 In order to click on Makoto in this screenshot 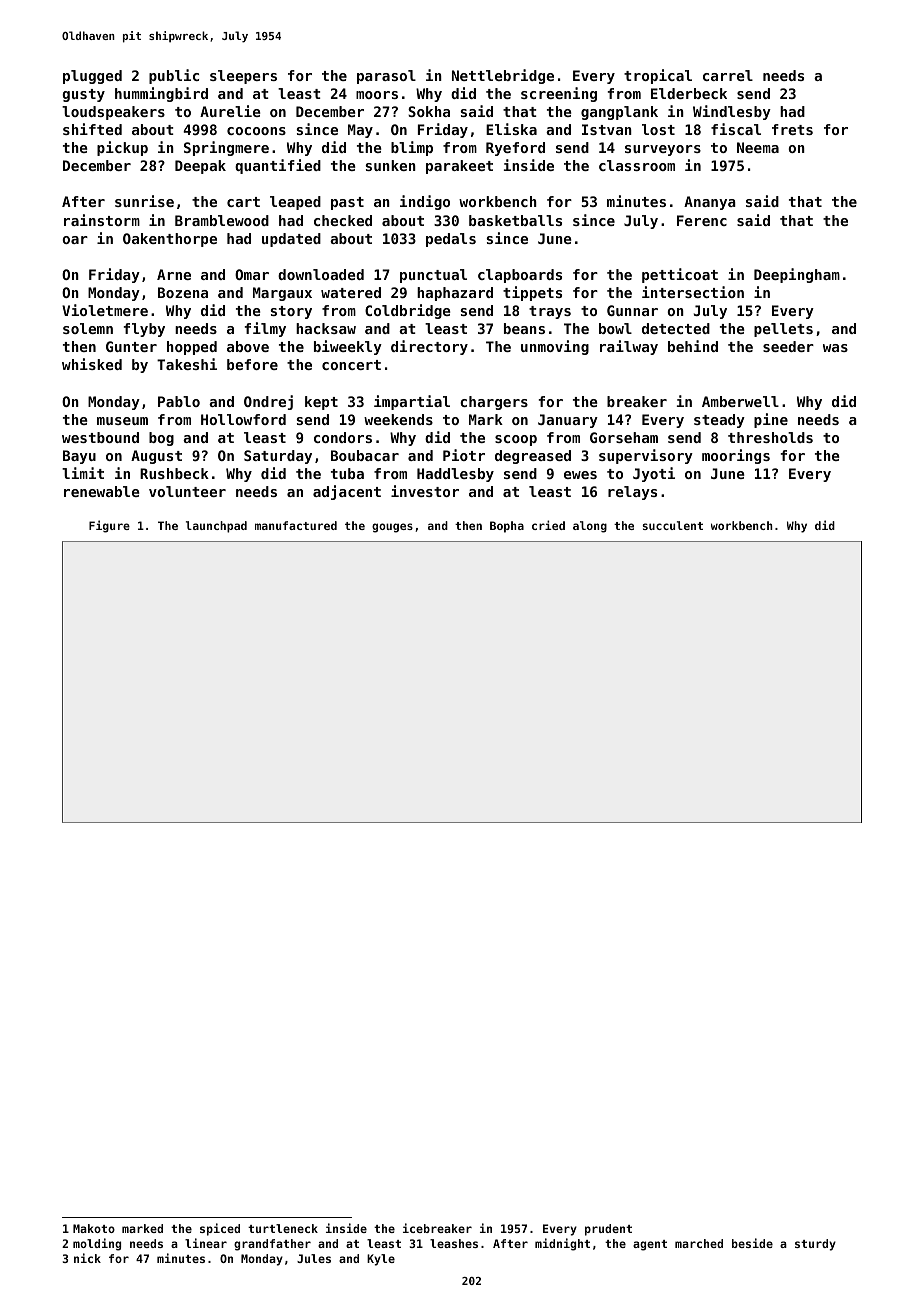, I will do `click(94, 1228)`.
